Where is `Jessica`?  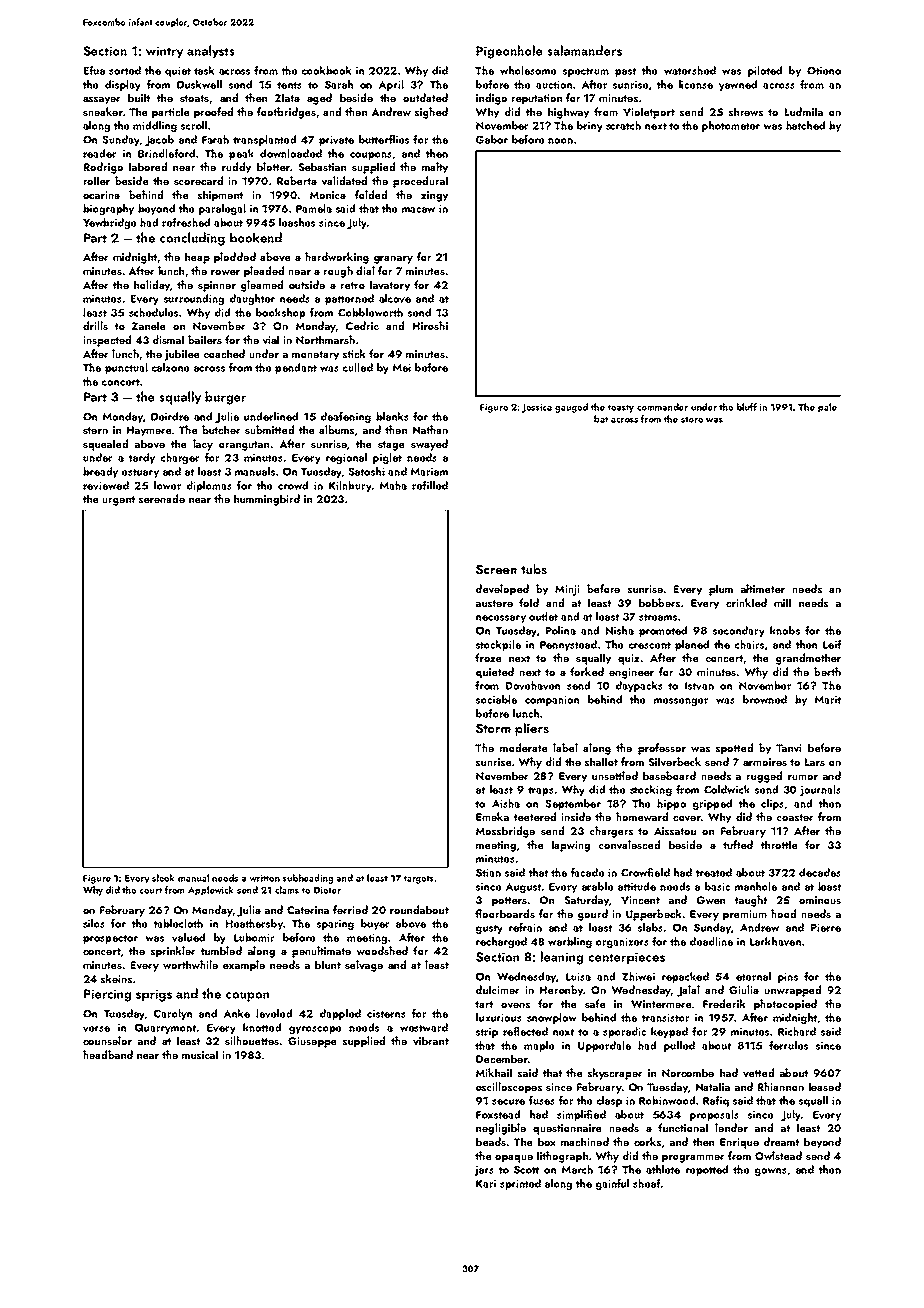 Jessica is located at coordinates (537, 408).
